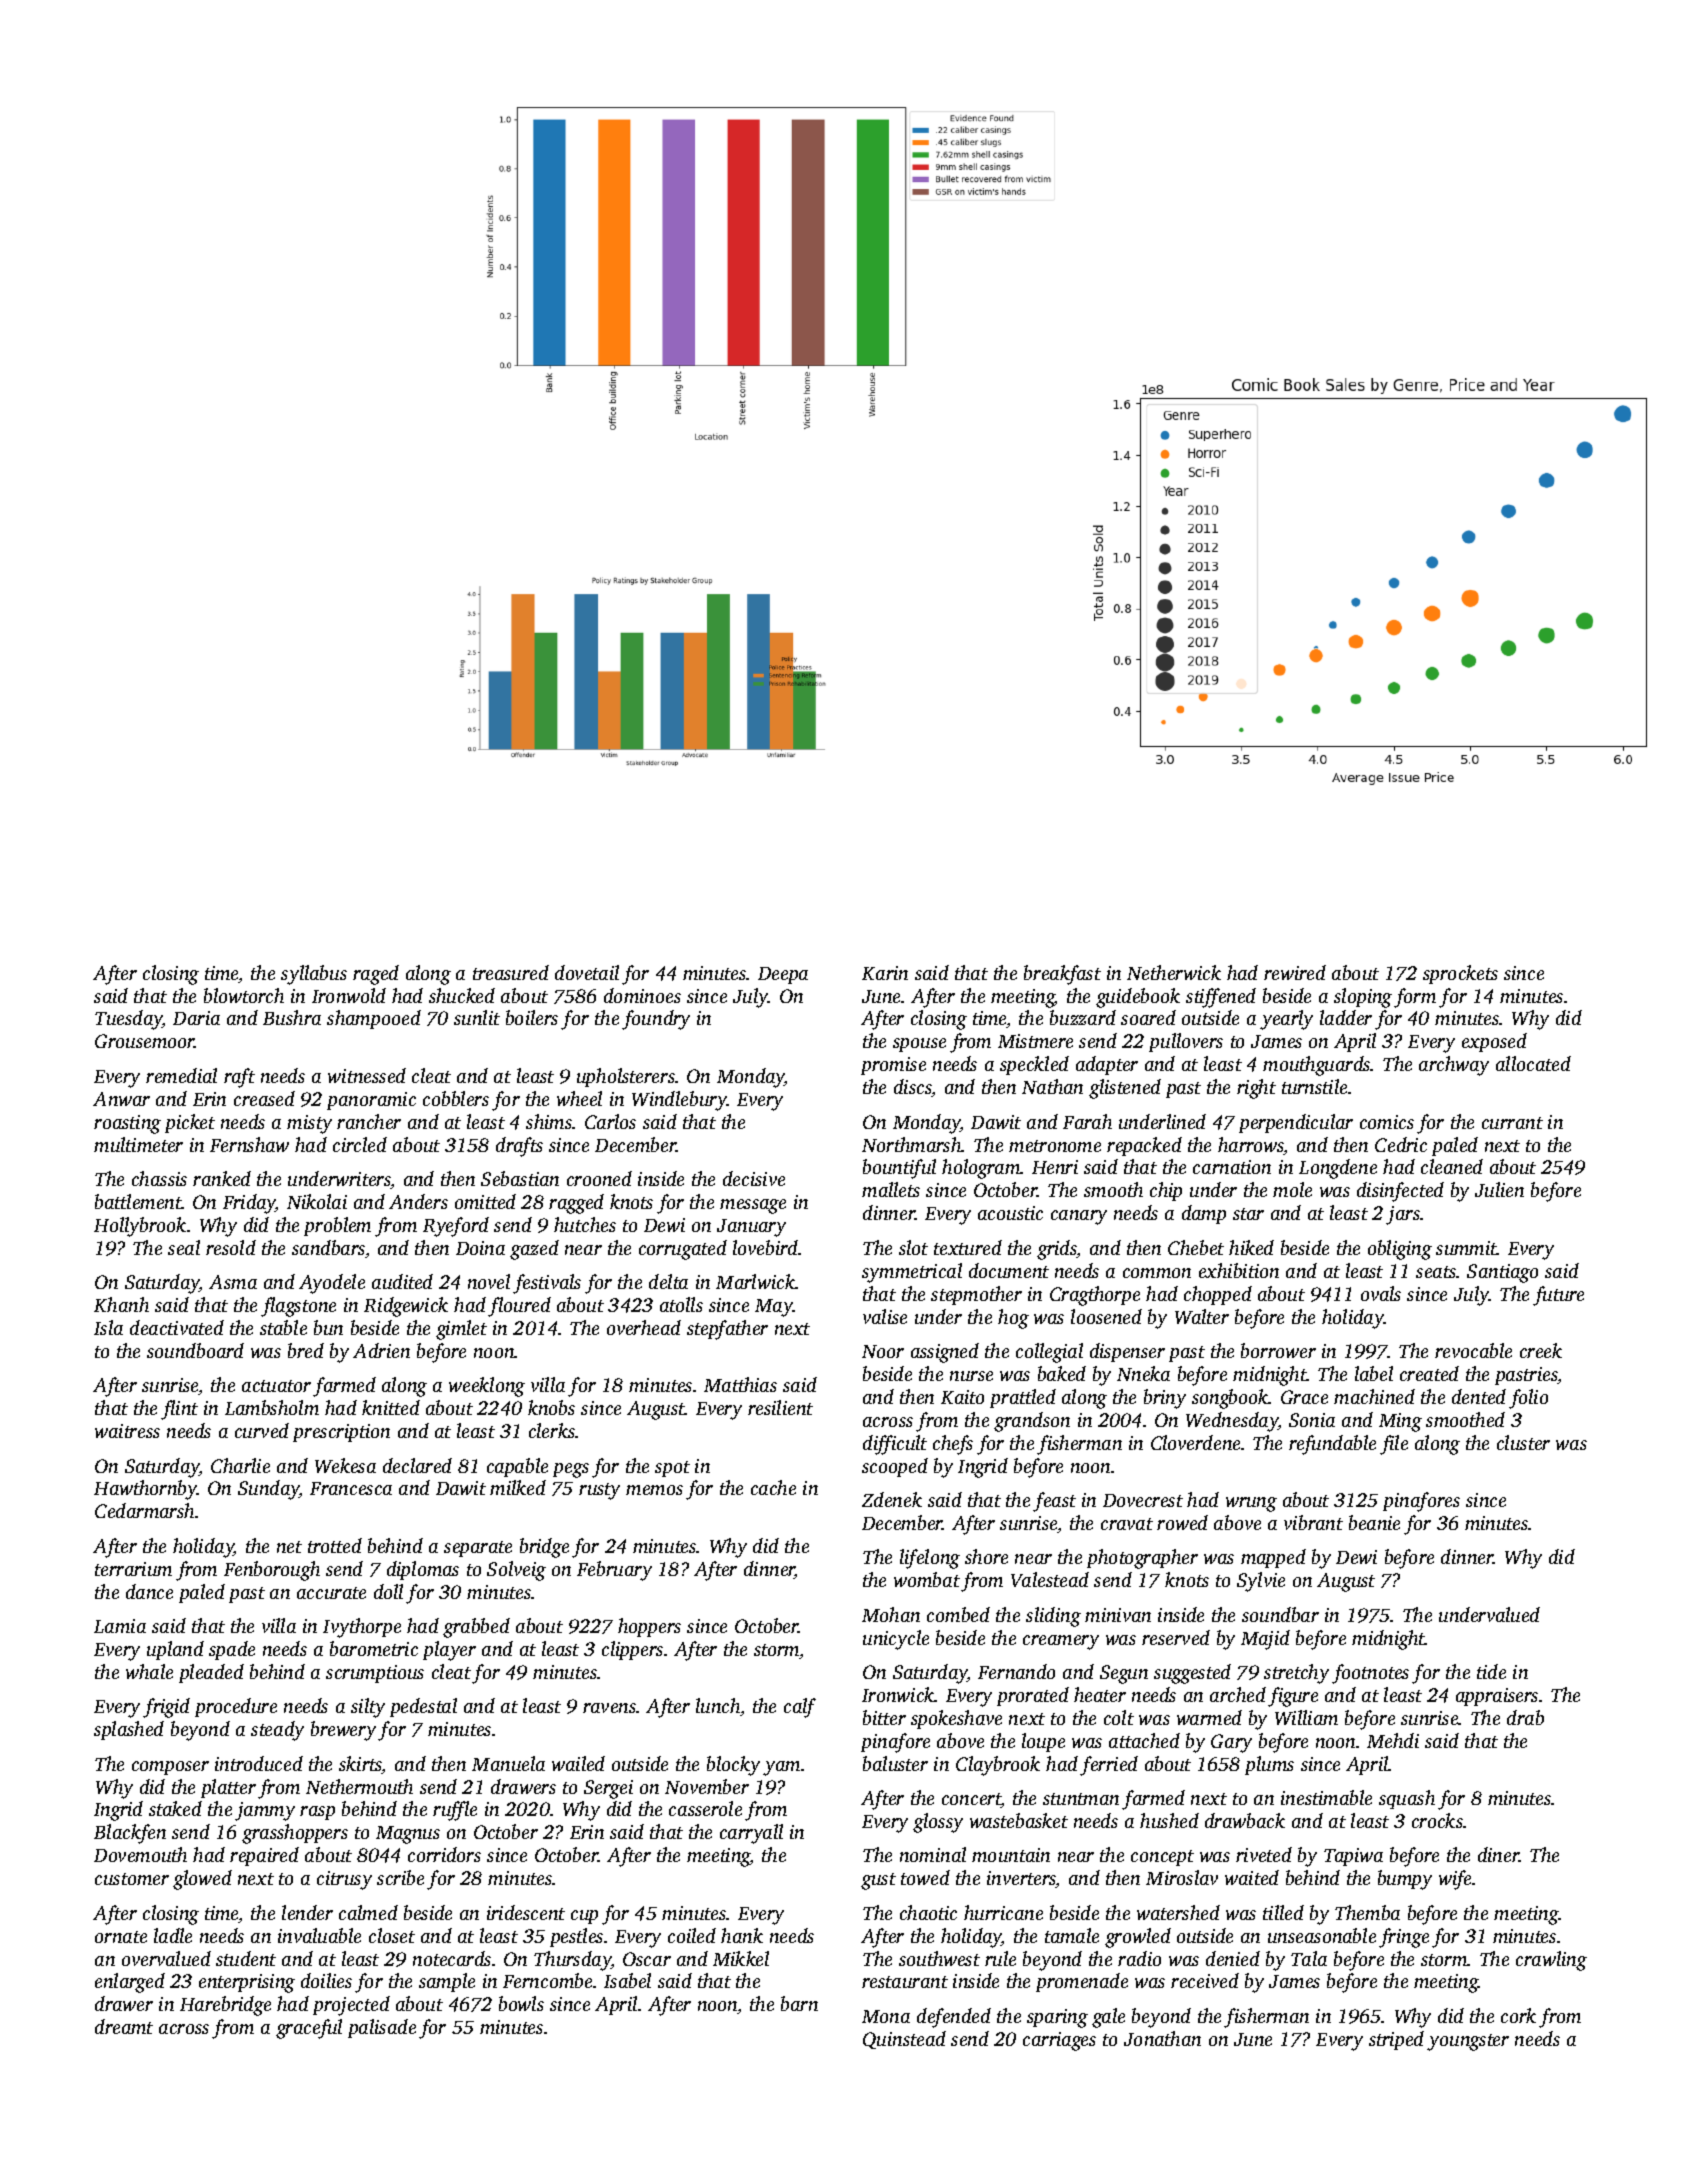 Image resolution: width=1683 pixels, height=2178 pixels. What do you see at coordinates (1523, 1442) in the document?
I see `cluster` at bounding box center [1523, 1442].
